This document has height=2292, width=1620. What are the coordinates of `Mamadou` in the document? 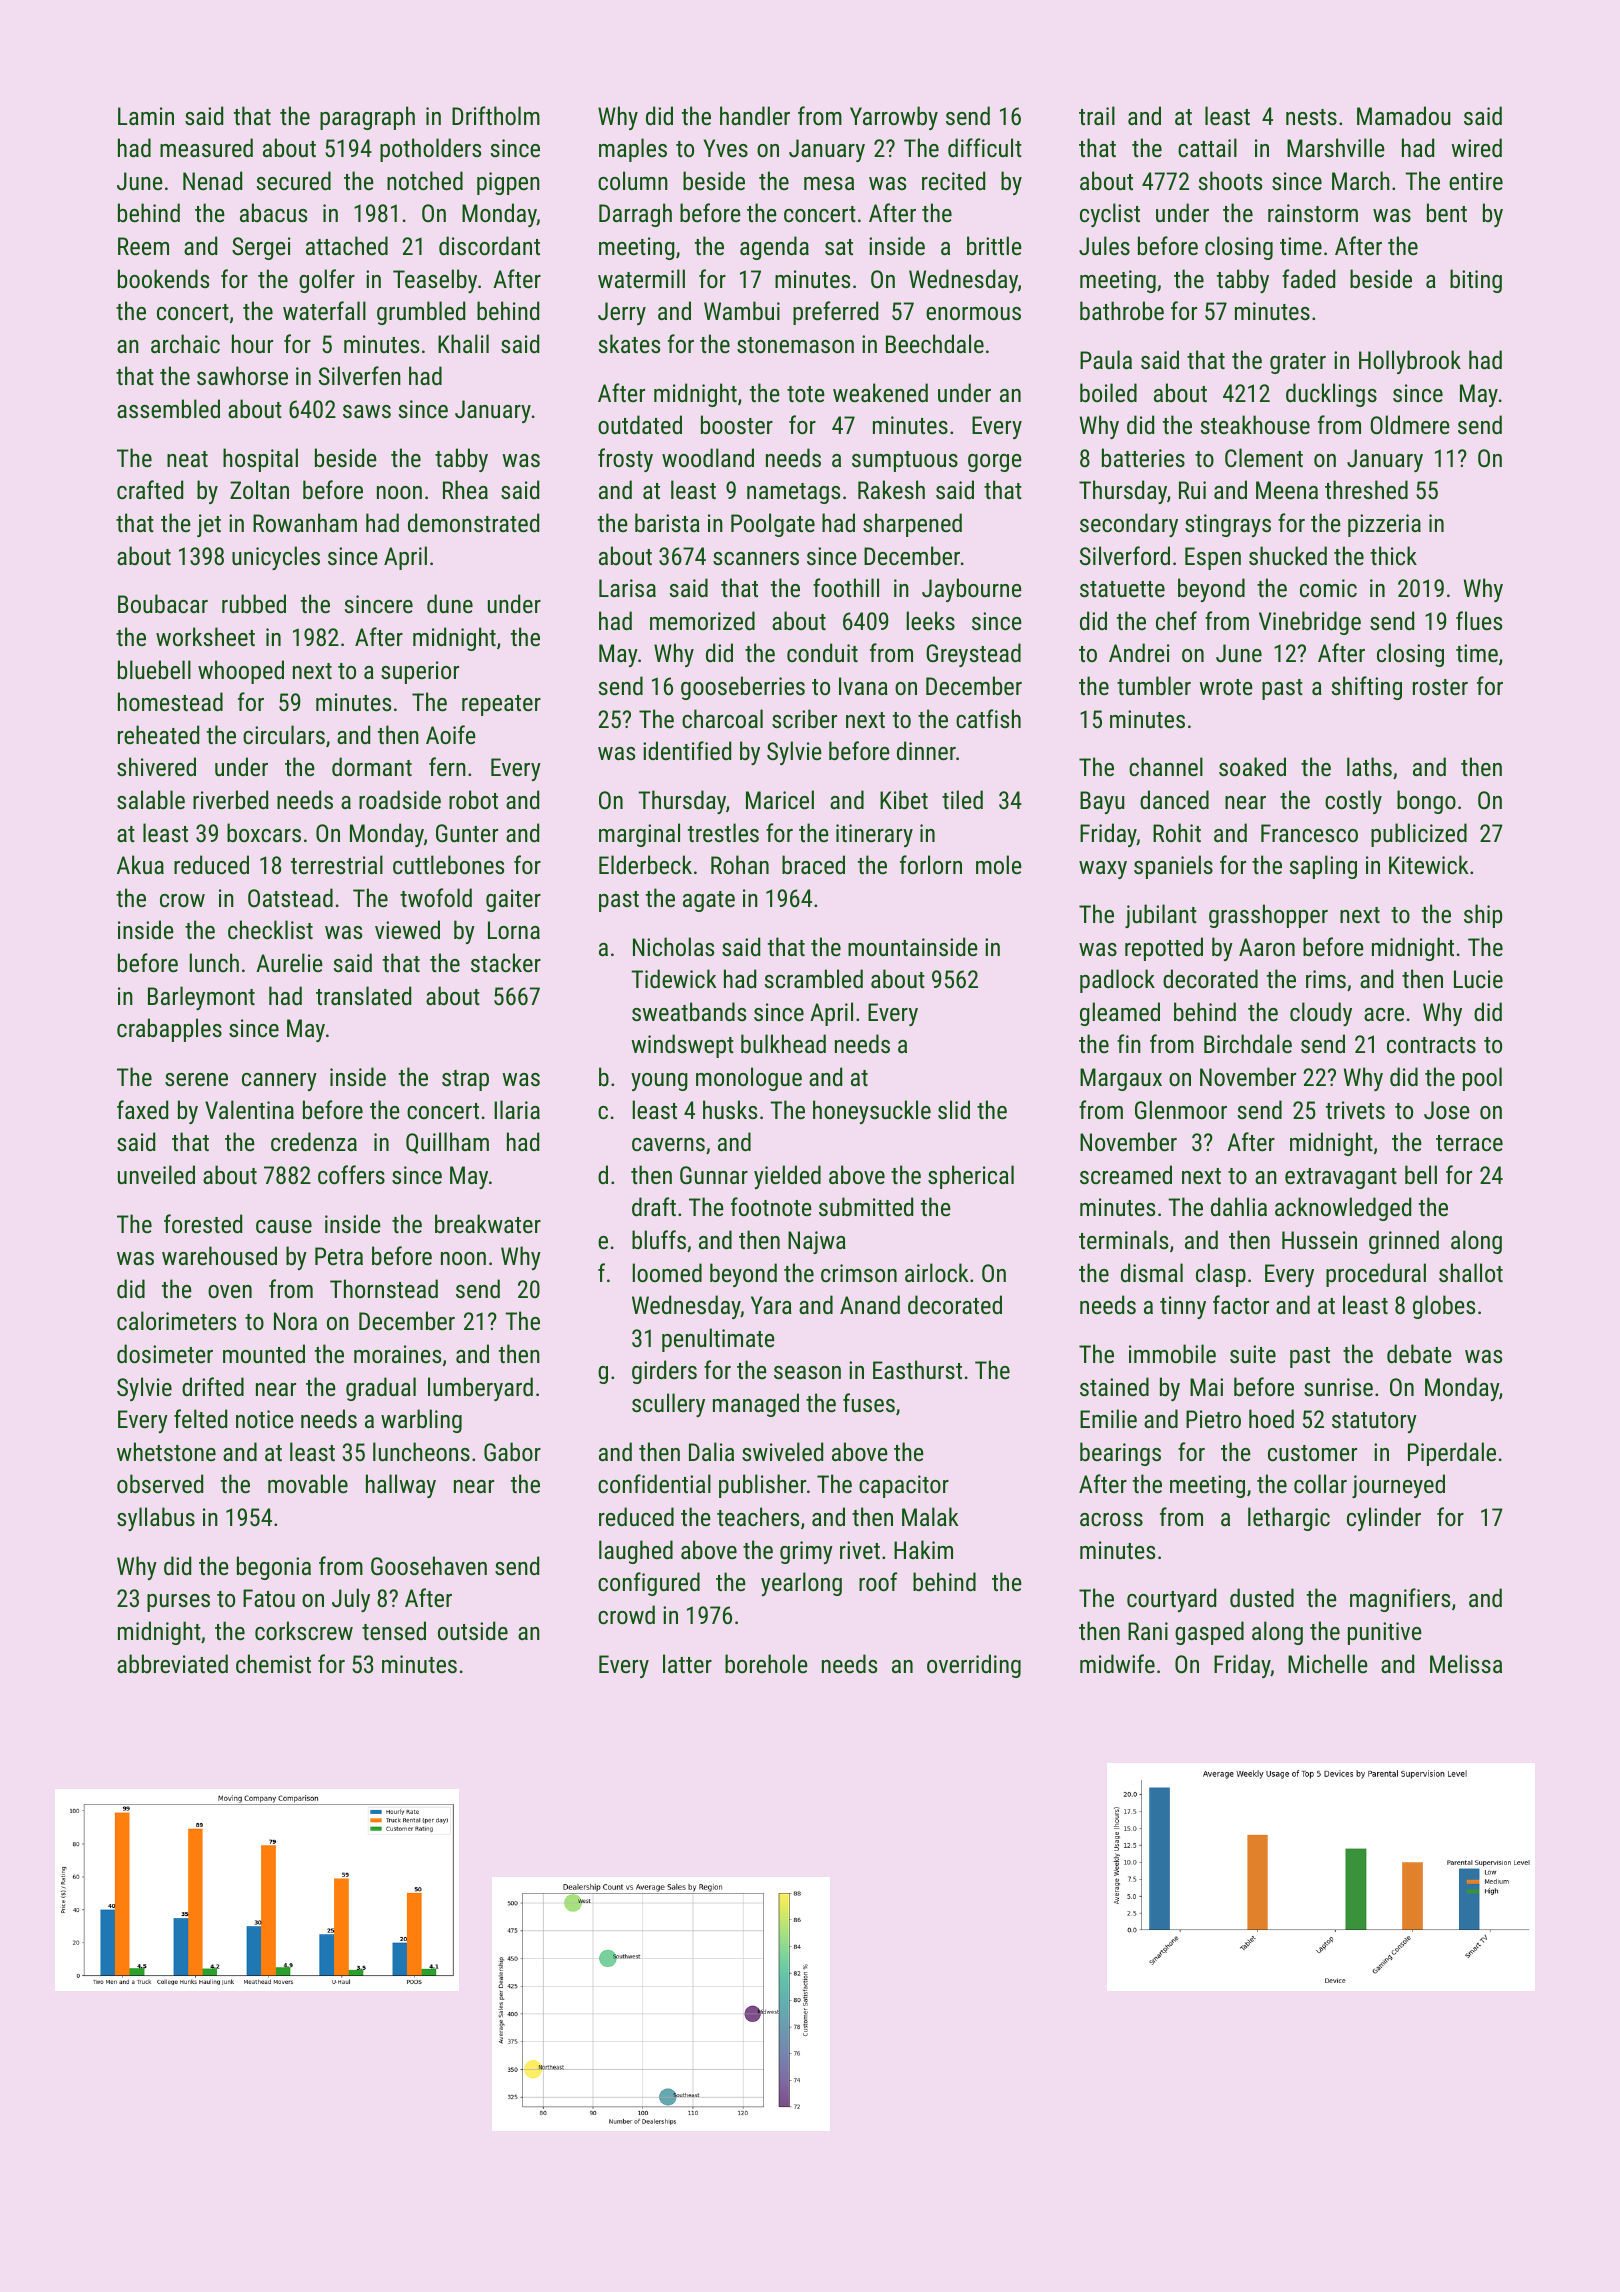 It's located at (1404, 115).
